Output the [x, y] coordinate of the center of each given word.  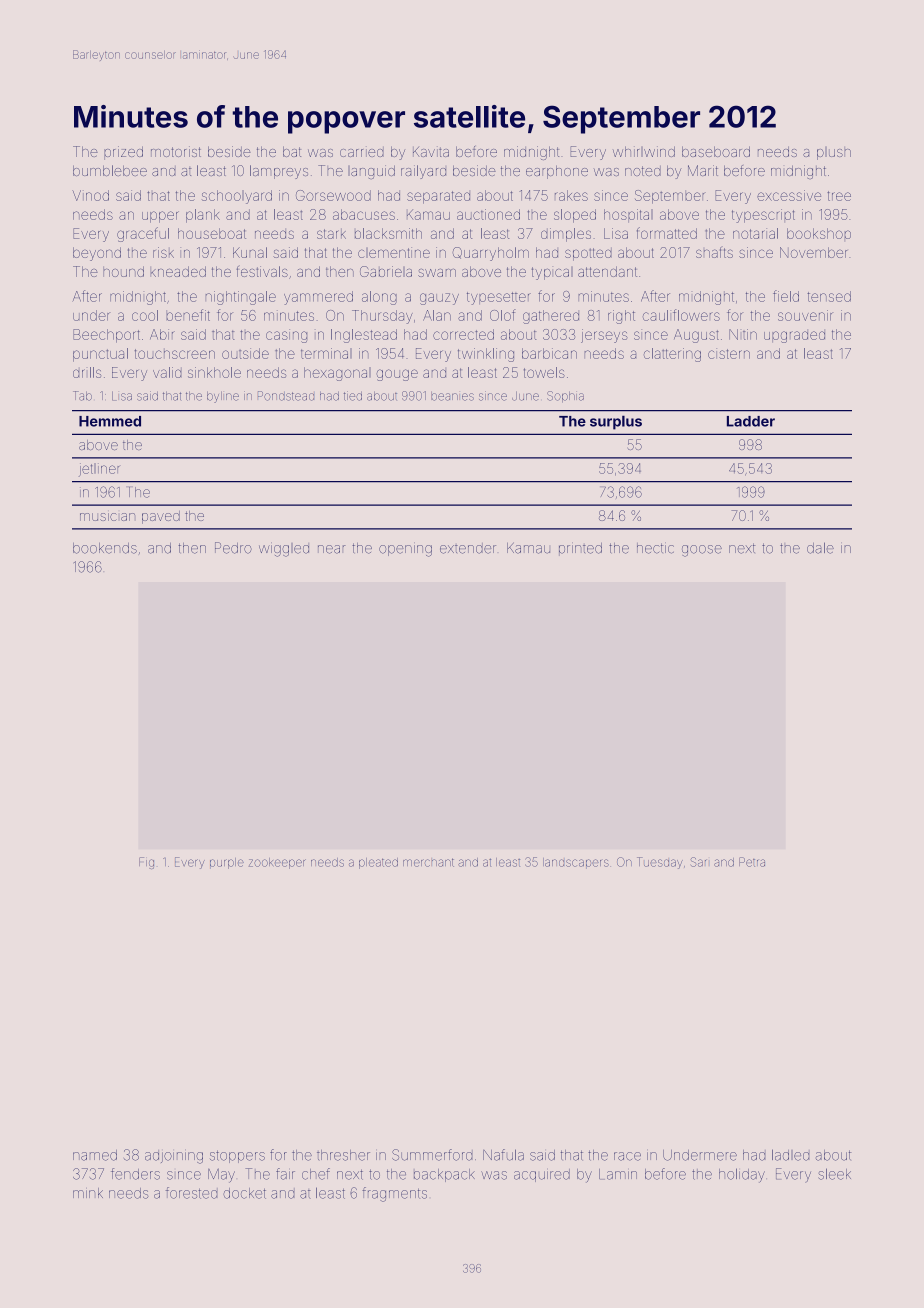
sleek [835, 1174]
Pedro [233, 548]
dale [820, 548]
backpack [444, 1175]
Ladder [751, 421]
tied [353, 396]
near [332, 549]
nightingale [241, 298]
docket [244, 1193]
